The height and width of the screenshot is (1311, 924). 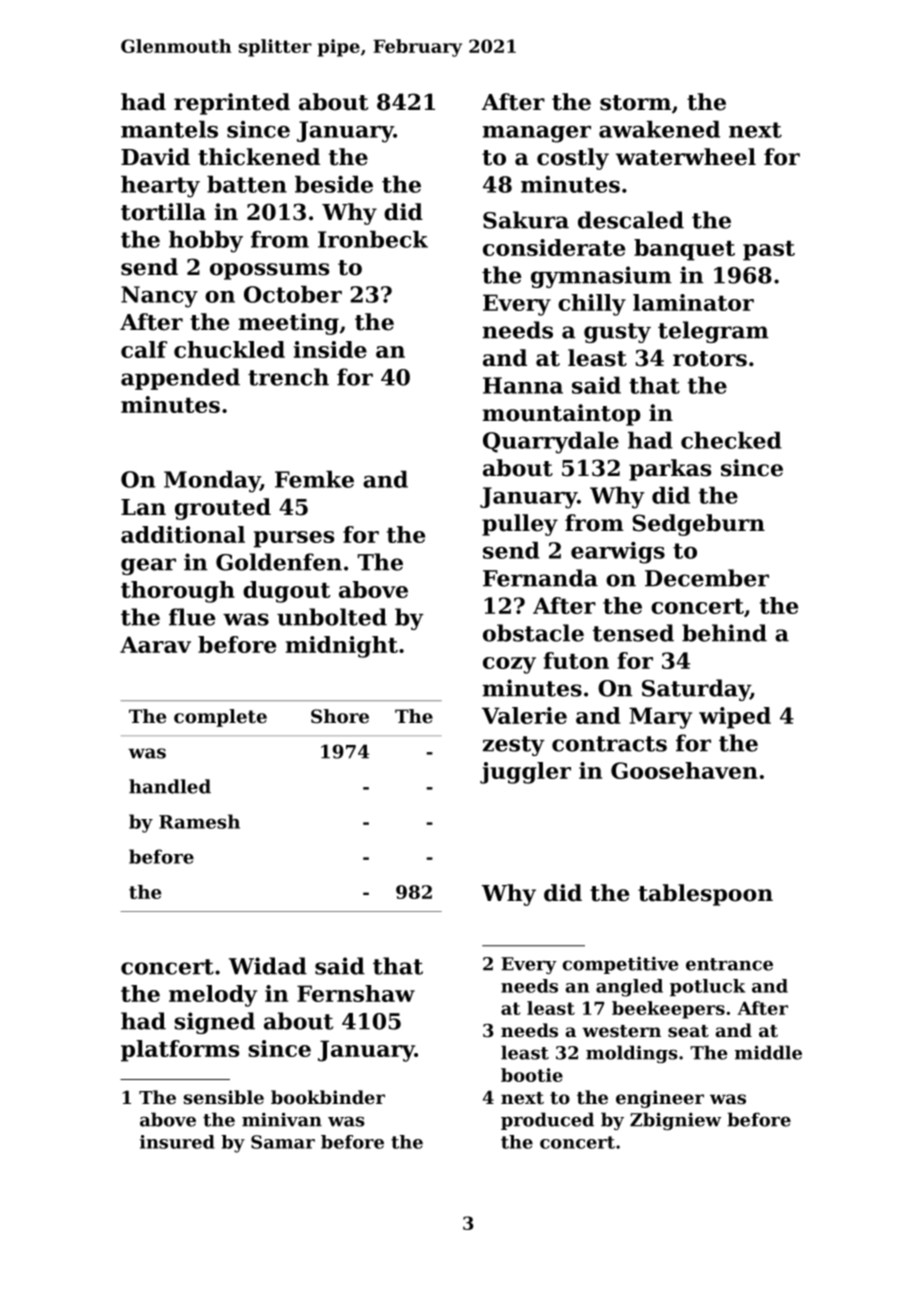 What do you see at coordinates (769, 251) in the screenshot?
I see `past` at bounding box center [769, 251].
